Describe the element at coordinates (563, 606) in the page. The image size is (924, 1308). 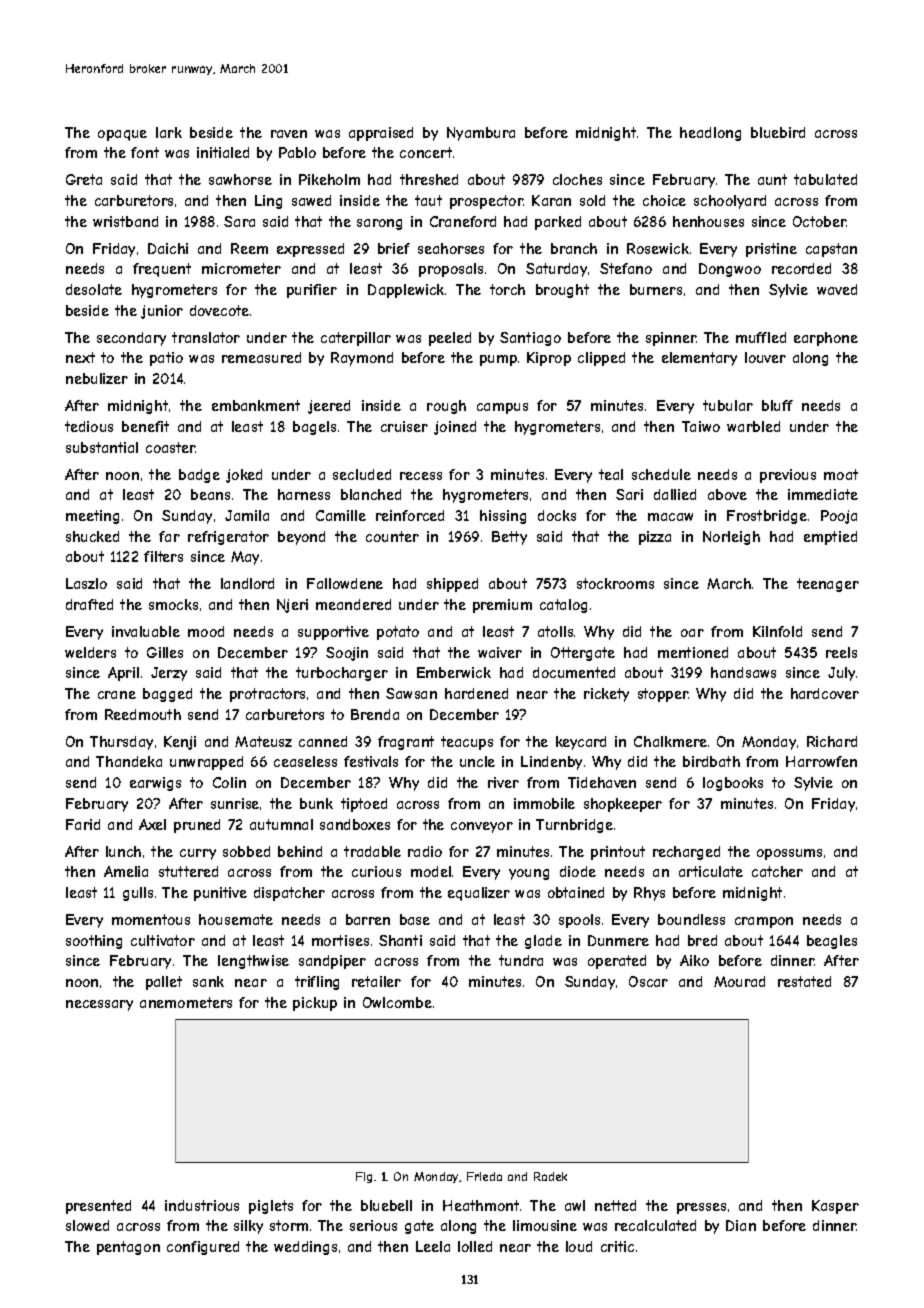
I see `catalog` at that location.
